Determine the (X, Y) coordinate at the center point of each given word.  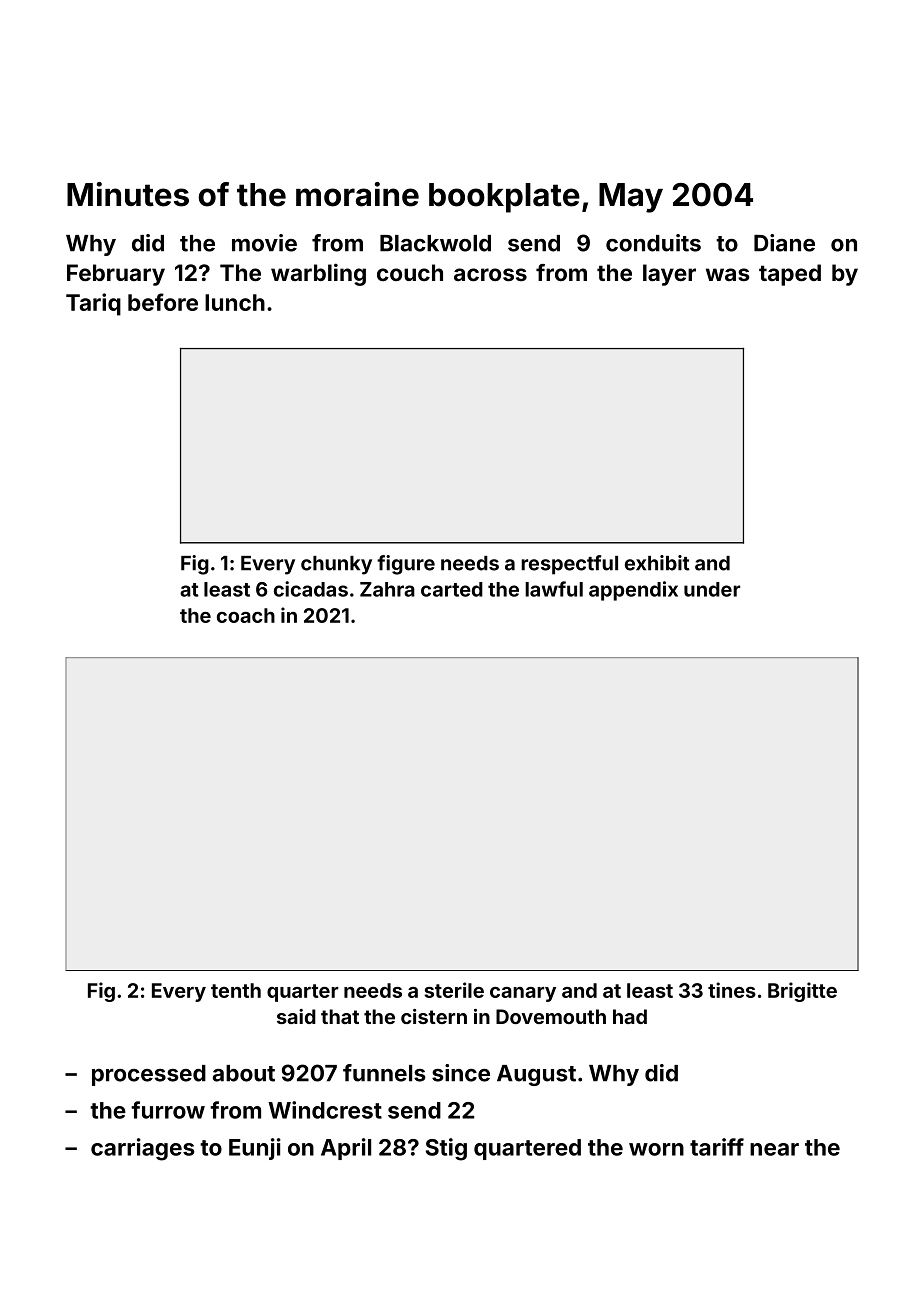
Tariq (93, 304)
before (163, 302)
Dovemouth (551, 1016)
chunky (336, 565)
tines (732, 990)
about (244, 1073)
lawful (554, 589)
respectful (569, 565)
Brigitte (802, 992)
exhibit (657, 563)
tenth (236, 990)
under (712, 589)
